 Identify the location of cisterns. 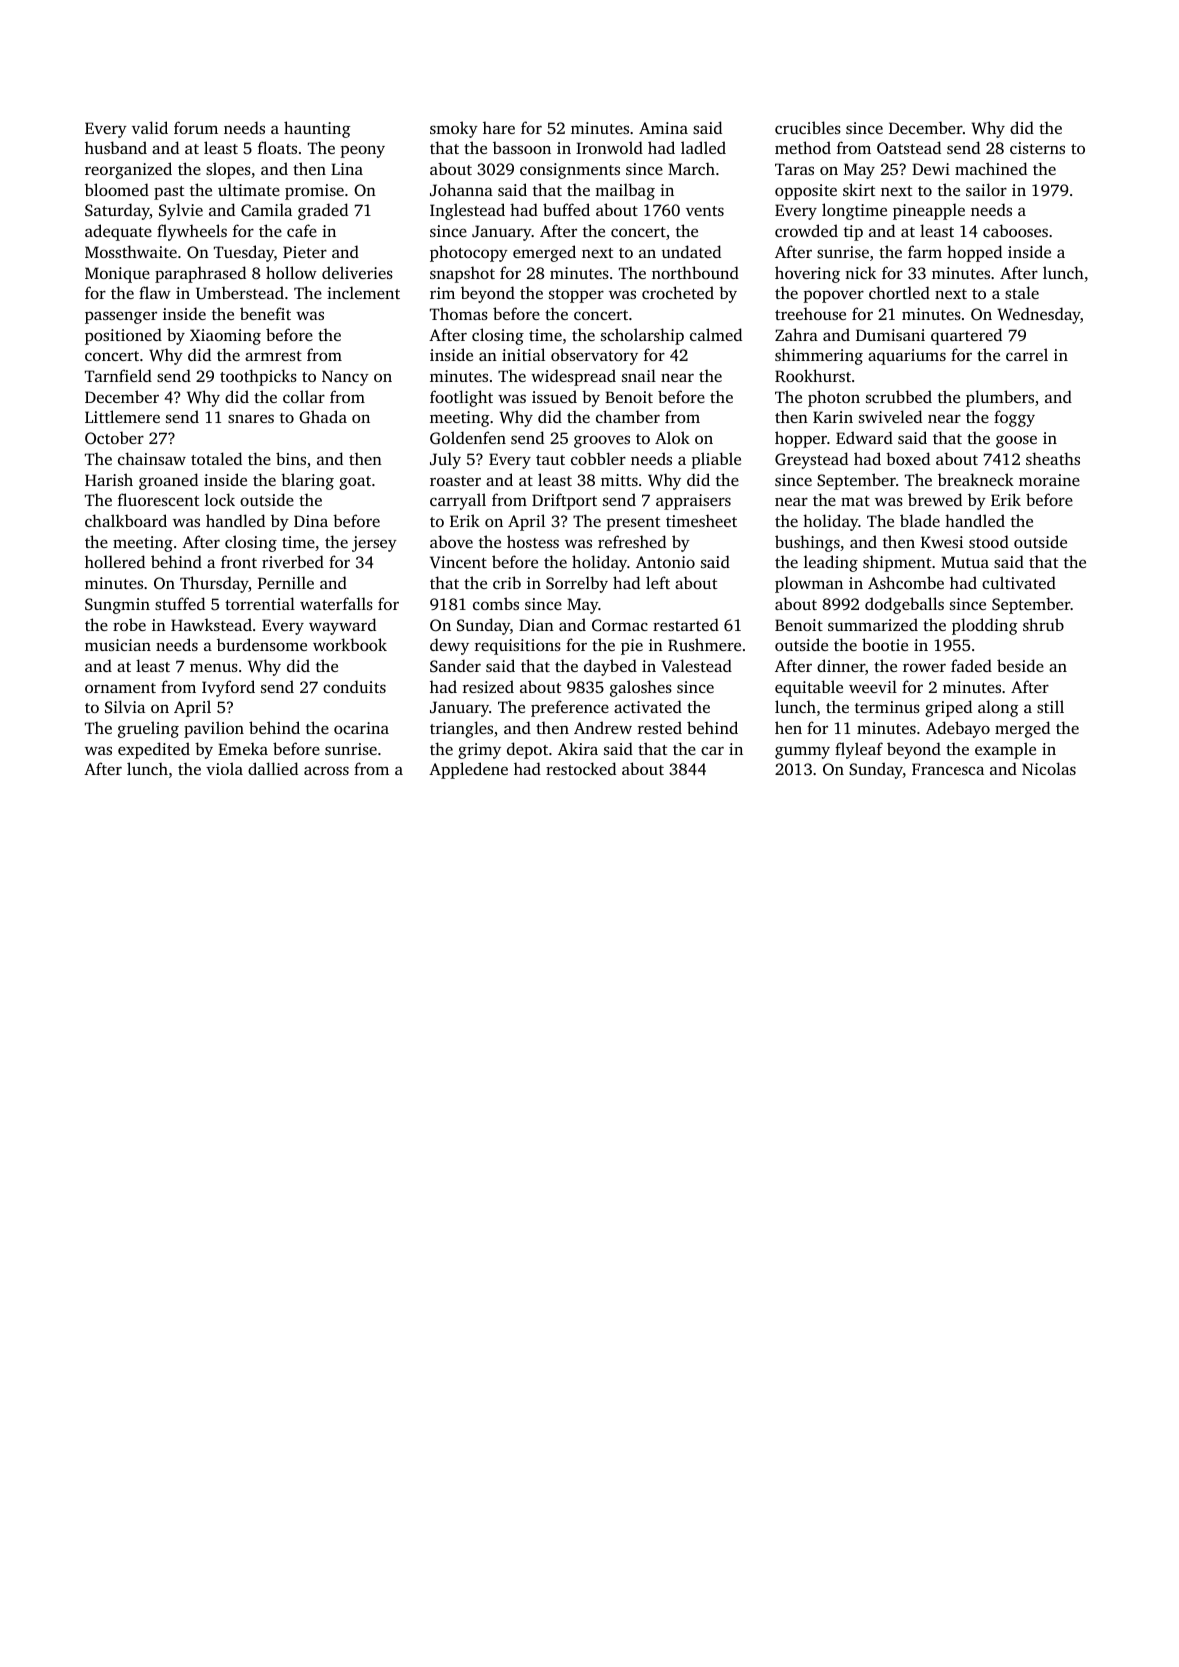
(1037, 148).
